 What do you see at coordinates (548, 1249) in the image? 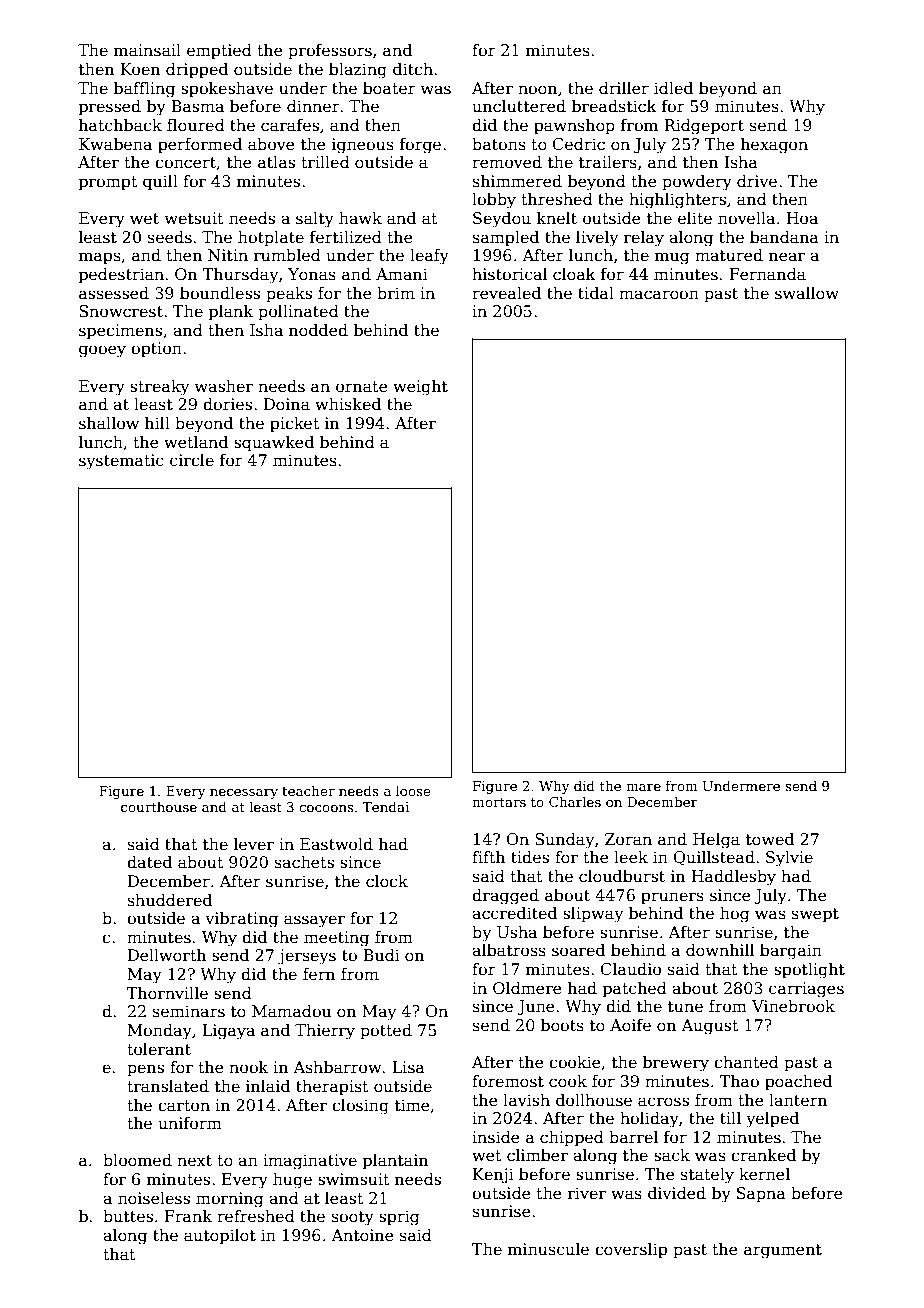
I see `minuscule` at bounding box center [548, 1249].
